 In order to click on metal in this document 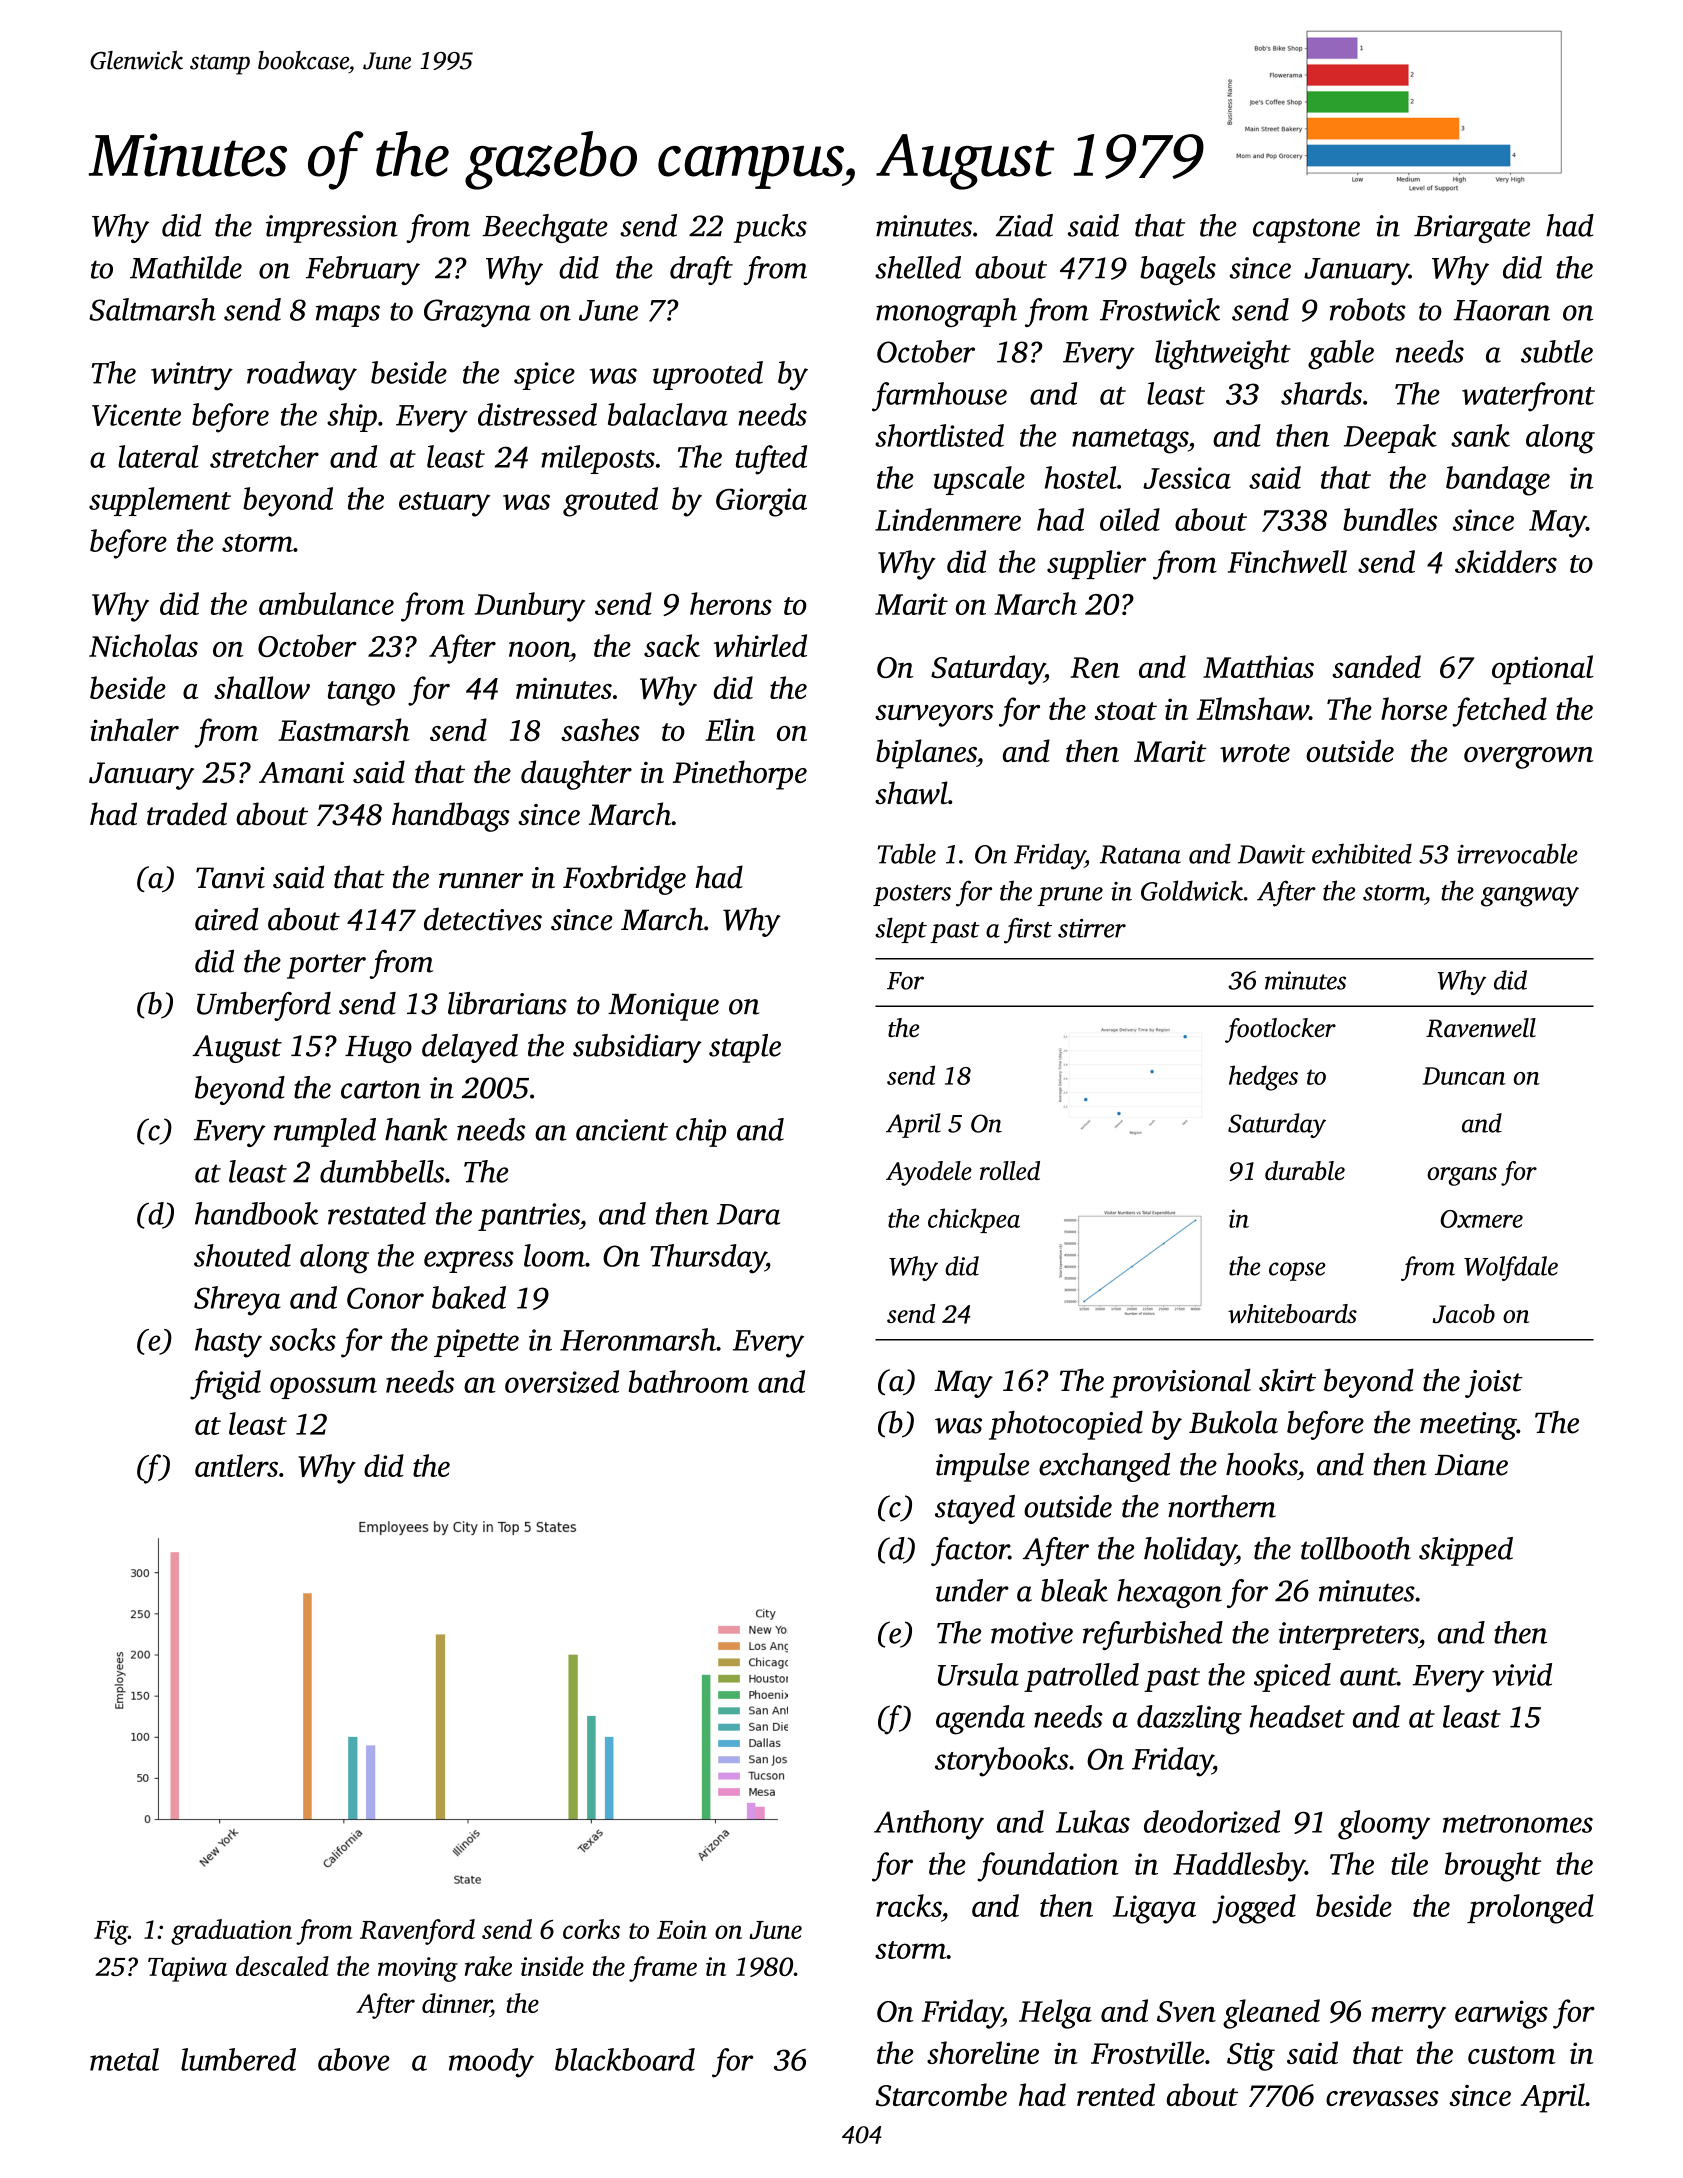, I will do `click(124, 2059)`.
